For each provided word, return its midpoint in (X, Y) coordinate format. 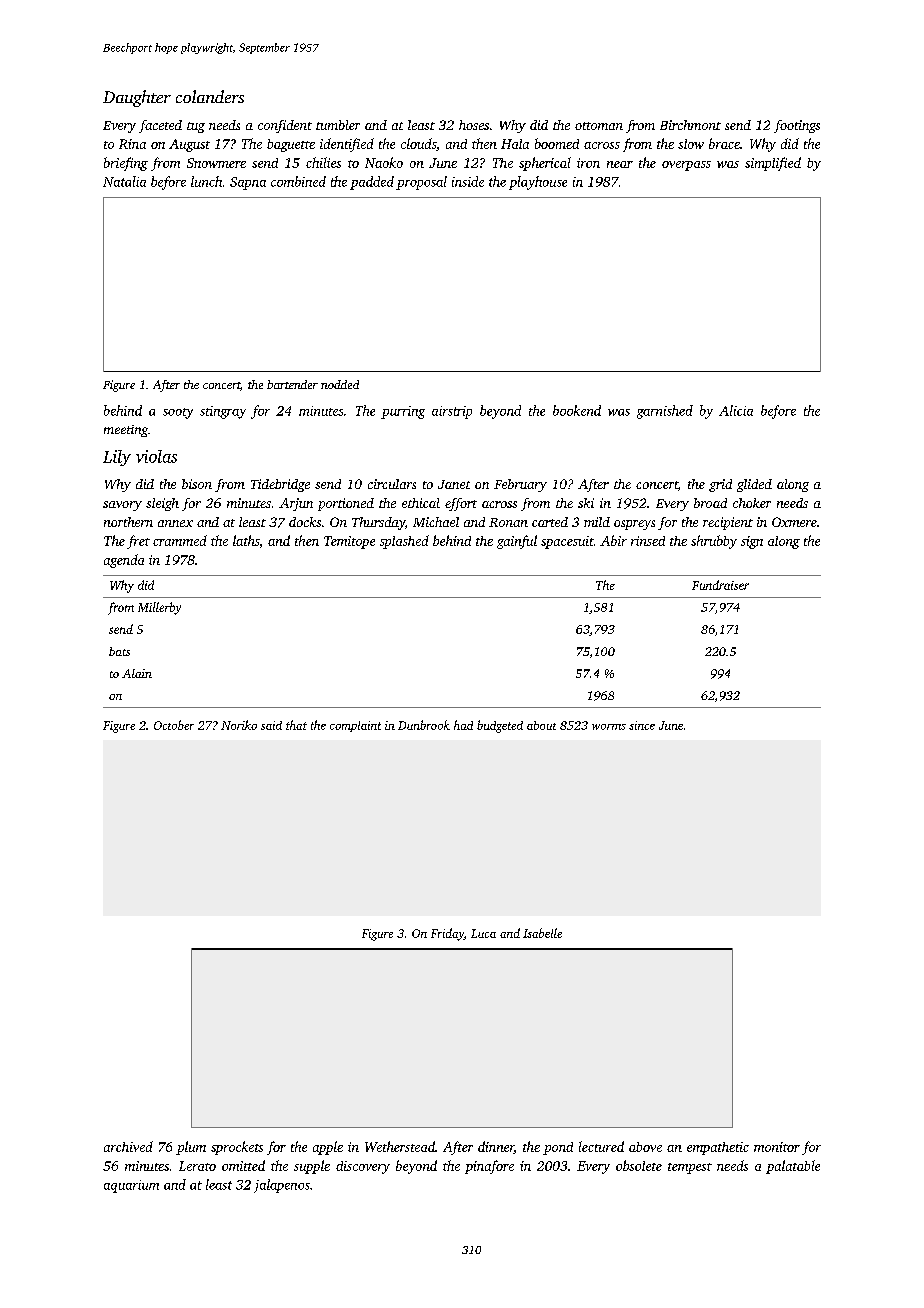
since (642, 725)
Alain (137, 673)
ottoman (599, 126)
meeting (126, 431)
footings (797, 126)
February (520, 485)
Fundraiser (720, 585)
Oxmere (794, 522)
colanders (210, 96)
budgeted (500, 726)
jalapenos (282, 1186)
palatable (793, 1167)
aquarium (131, 1186)
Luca (483, 933)
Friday (447, 934)
